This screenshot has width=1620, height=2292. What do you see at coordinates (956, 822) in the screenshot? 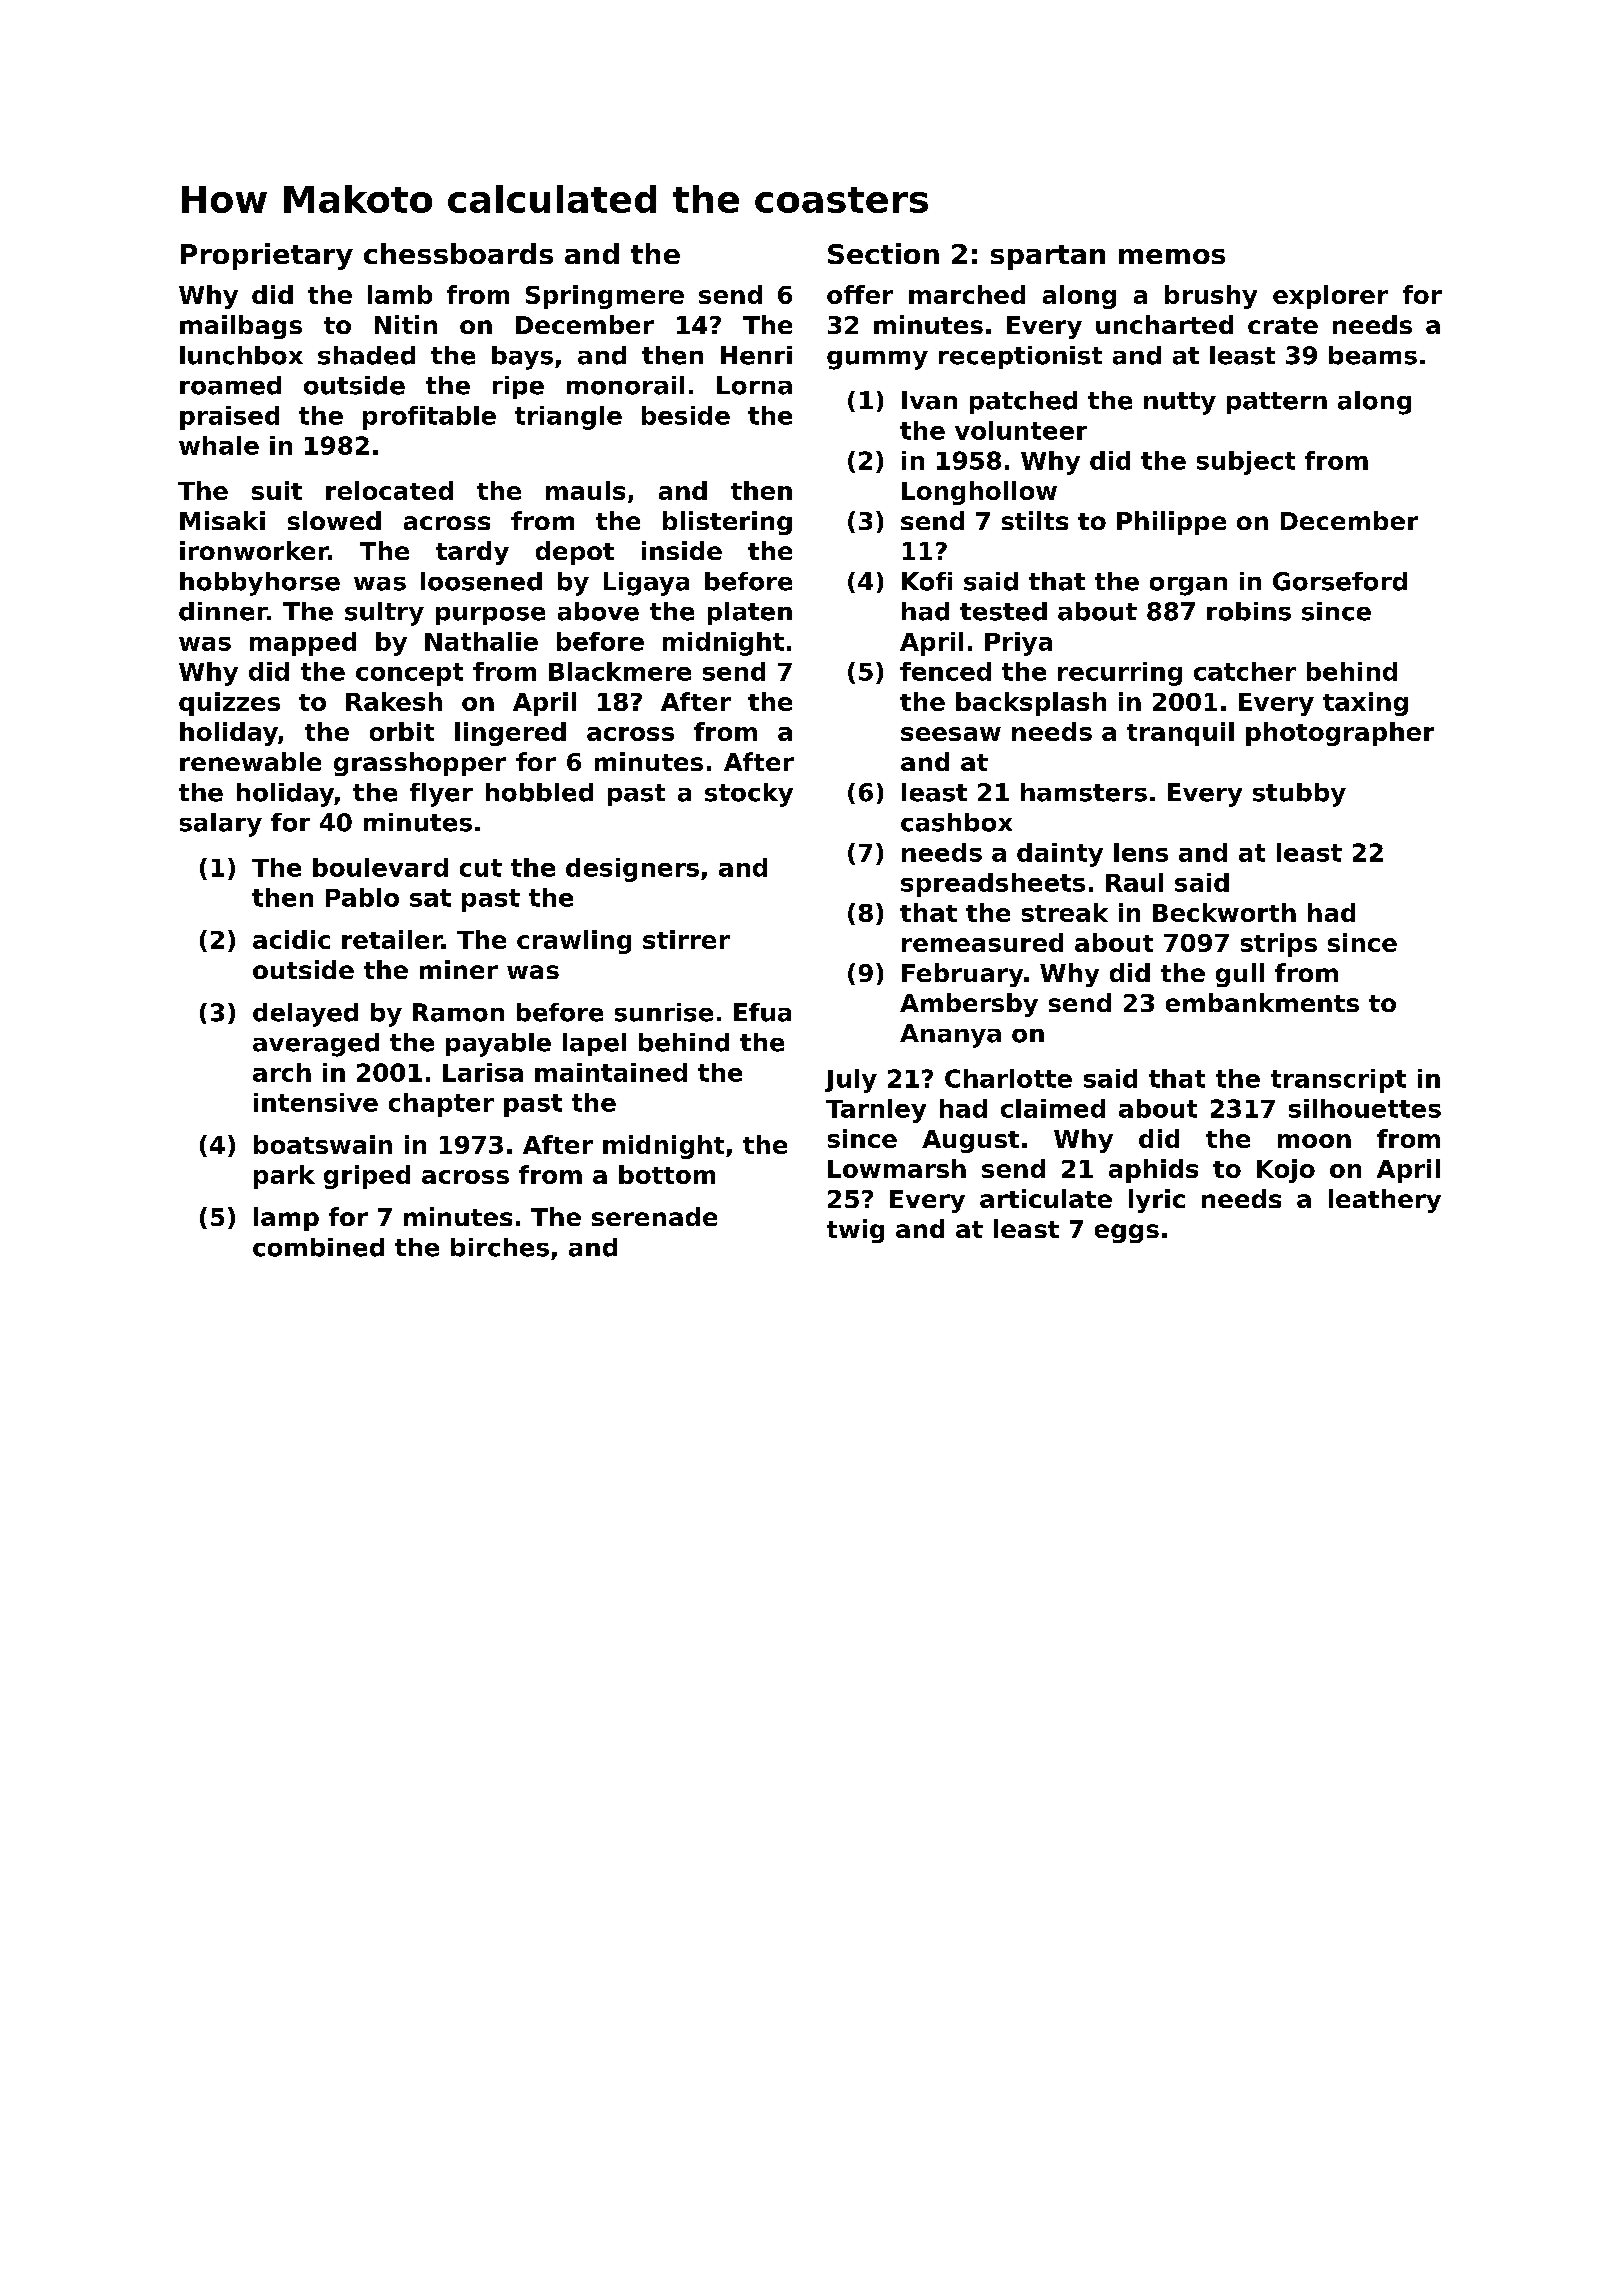
I see `cashbox` at bounding box center [956, 822].
